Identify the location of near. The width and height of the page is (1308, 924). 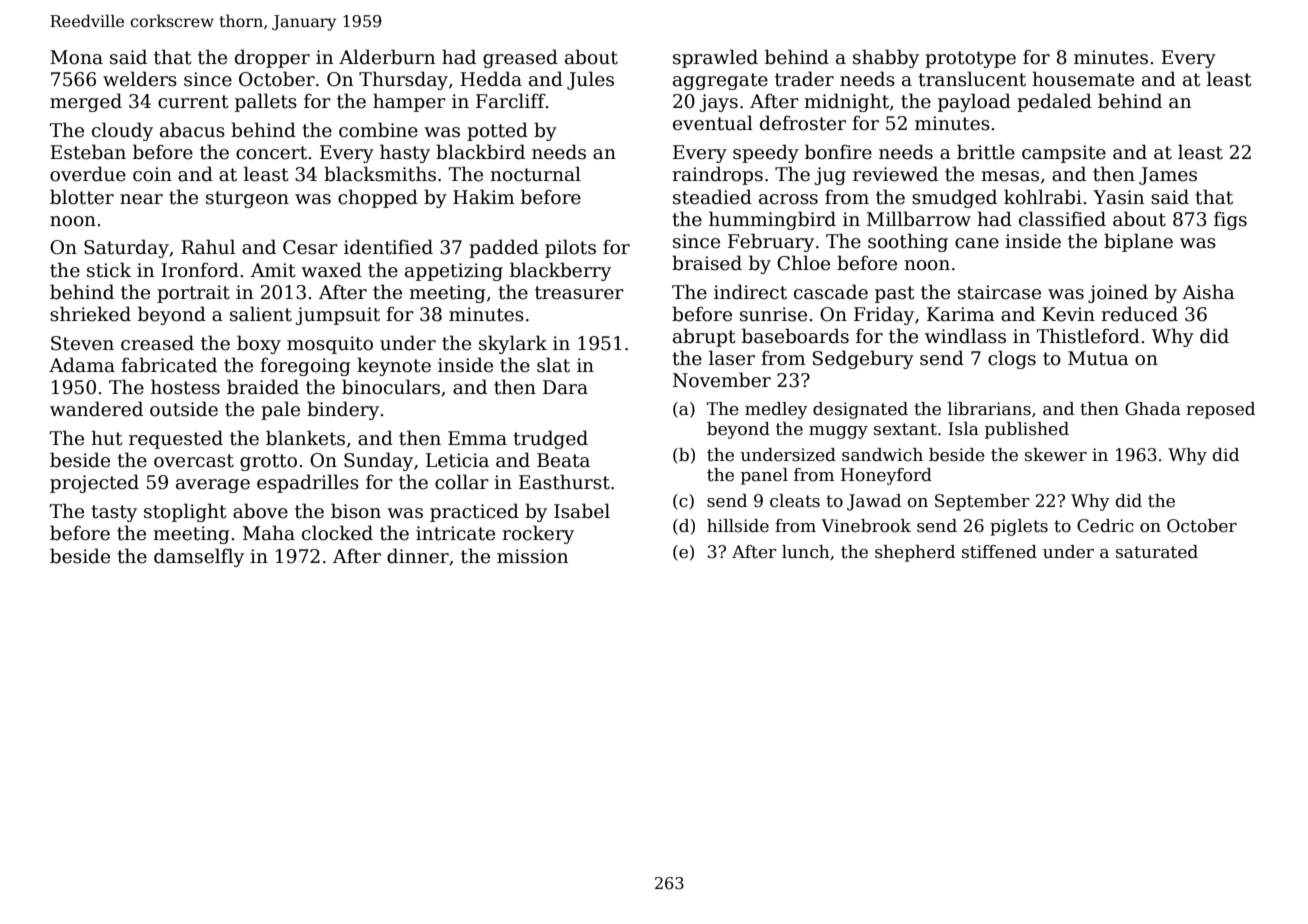
(141, 199).
